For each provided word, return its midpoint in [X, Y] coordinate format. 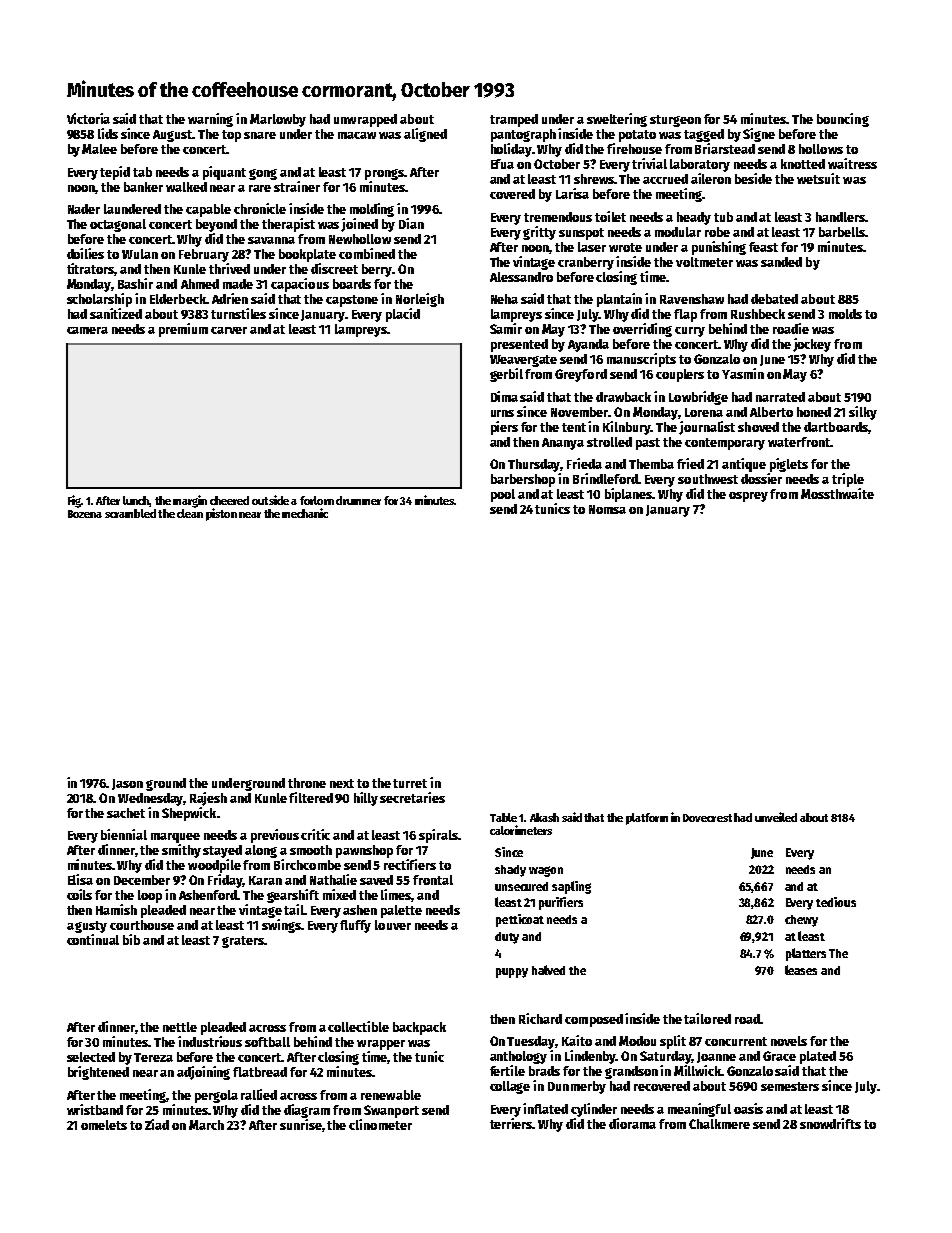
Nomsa [607, 509]
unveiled [776, 817]
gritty [539, 233]
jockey [812, 345]
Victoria [88, 118]
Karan [265, 880]
